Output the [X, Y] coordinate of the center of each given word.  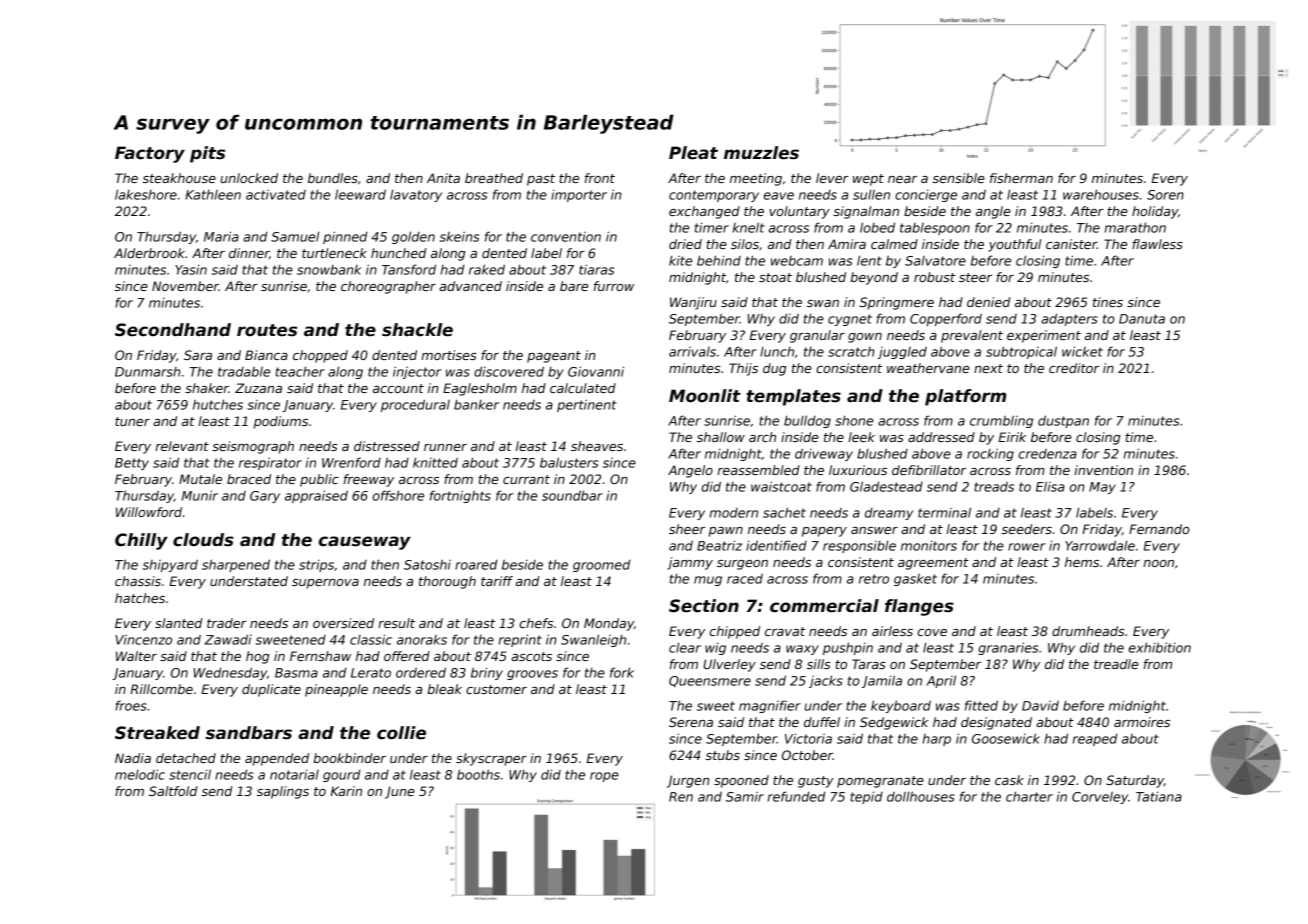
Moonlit [705, 396]
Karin [346, 791]
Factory [150, 154]
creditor [1074, 368]
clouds [203, 540]
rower [1027, 547]
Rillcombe [162, 689]
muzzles [761, 153]
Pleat [693, 153]
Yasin [191, 269]
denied [988, 302]
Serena [691, 722]
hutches [218, 404]
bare [574, 286]
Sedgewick [894, 723]
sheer [687, 529]
